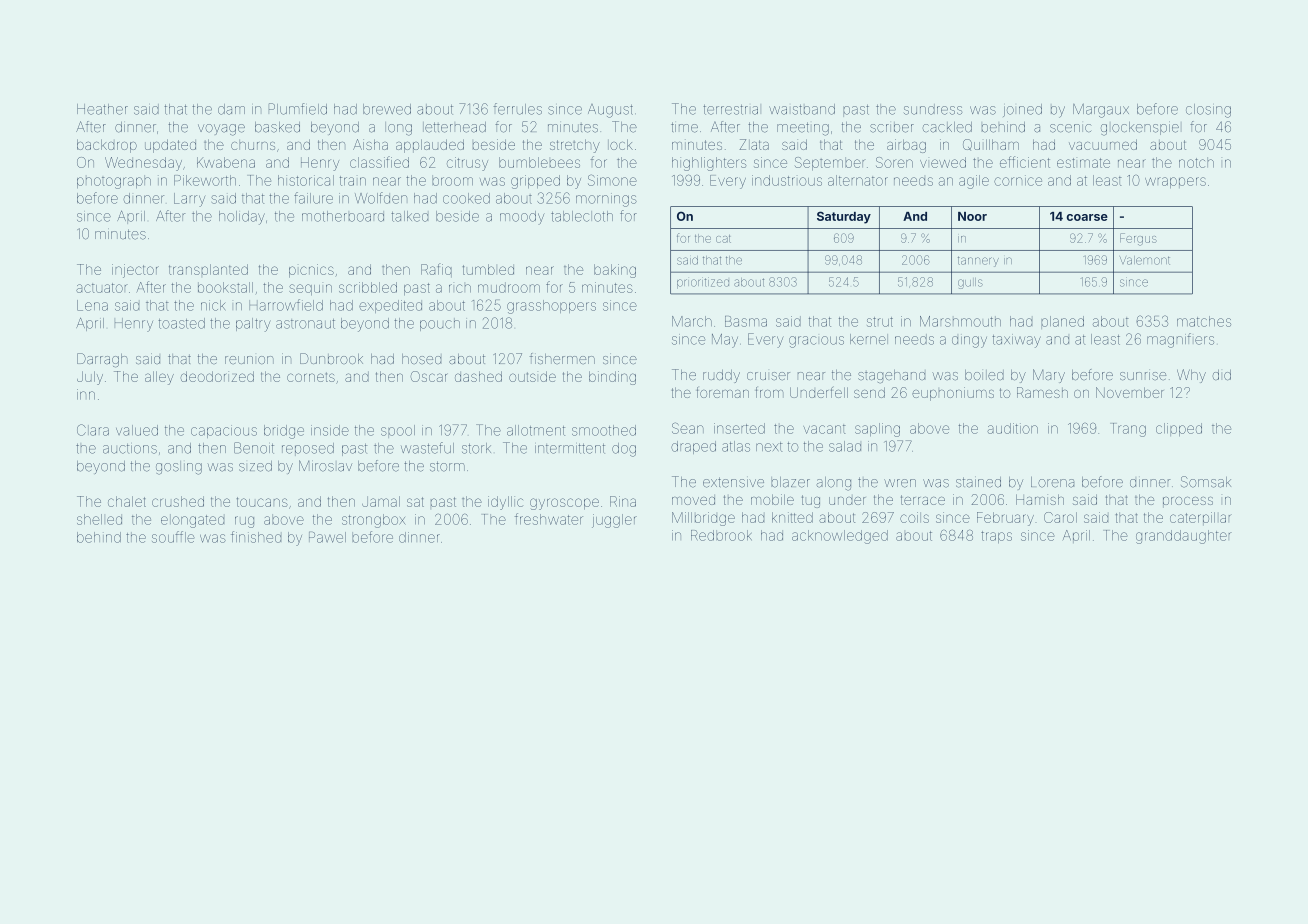  What do you see at coordinates (244, 522) in the screenshot?
I see `rug` at bounding box center [244, 522].
